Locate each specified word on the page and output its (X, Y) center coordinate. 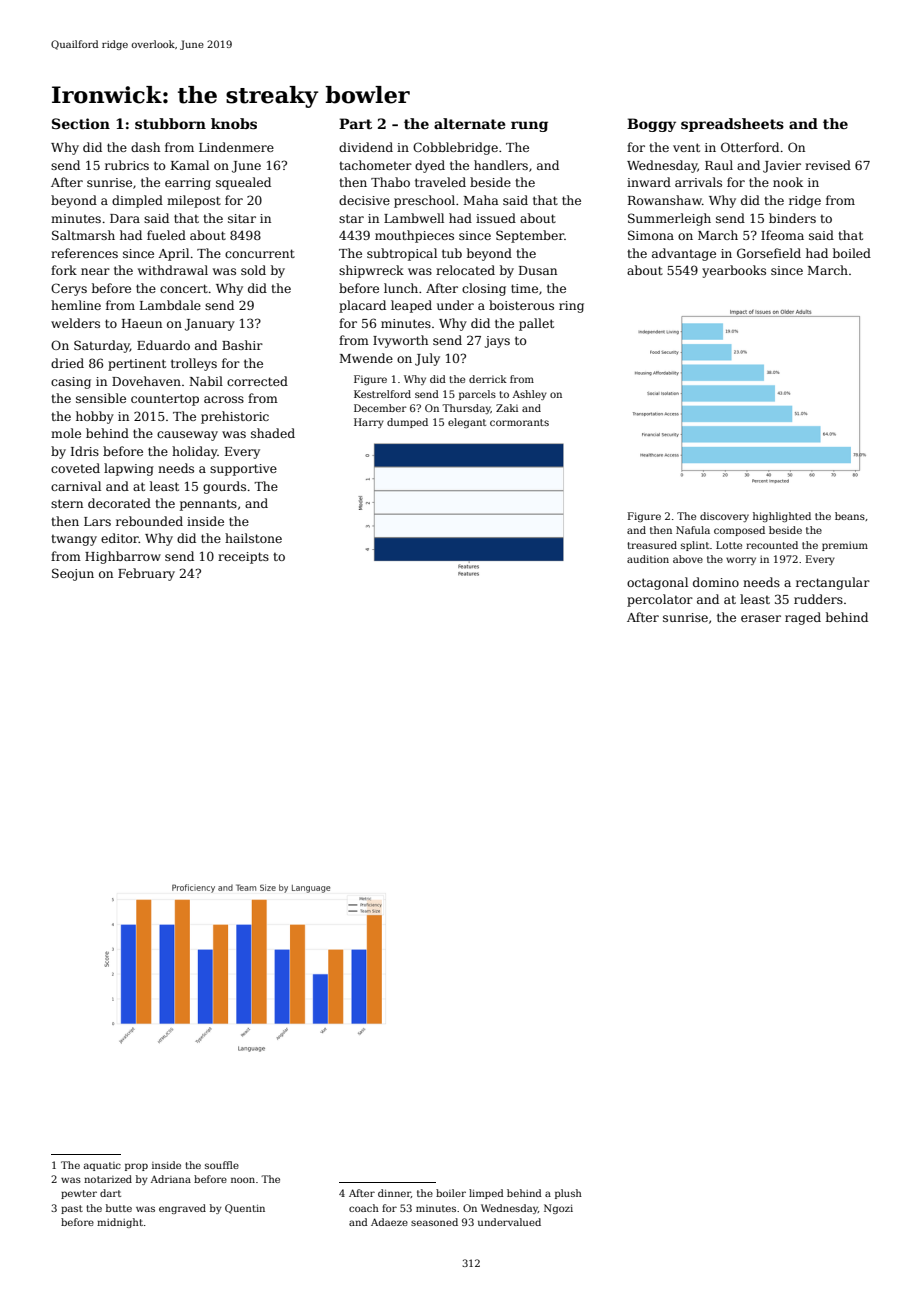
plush (568, 1194)
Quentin (245, 1209)
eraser (761, 618)
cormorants (519, 422)
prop (136, 1167)
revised (828, 165)
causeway (187, 436)
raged (803, 618)
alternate (469, 123)
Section (81, 123)
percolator (660, 600)
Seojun (73, 574)
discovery (724, 517)
